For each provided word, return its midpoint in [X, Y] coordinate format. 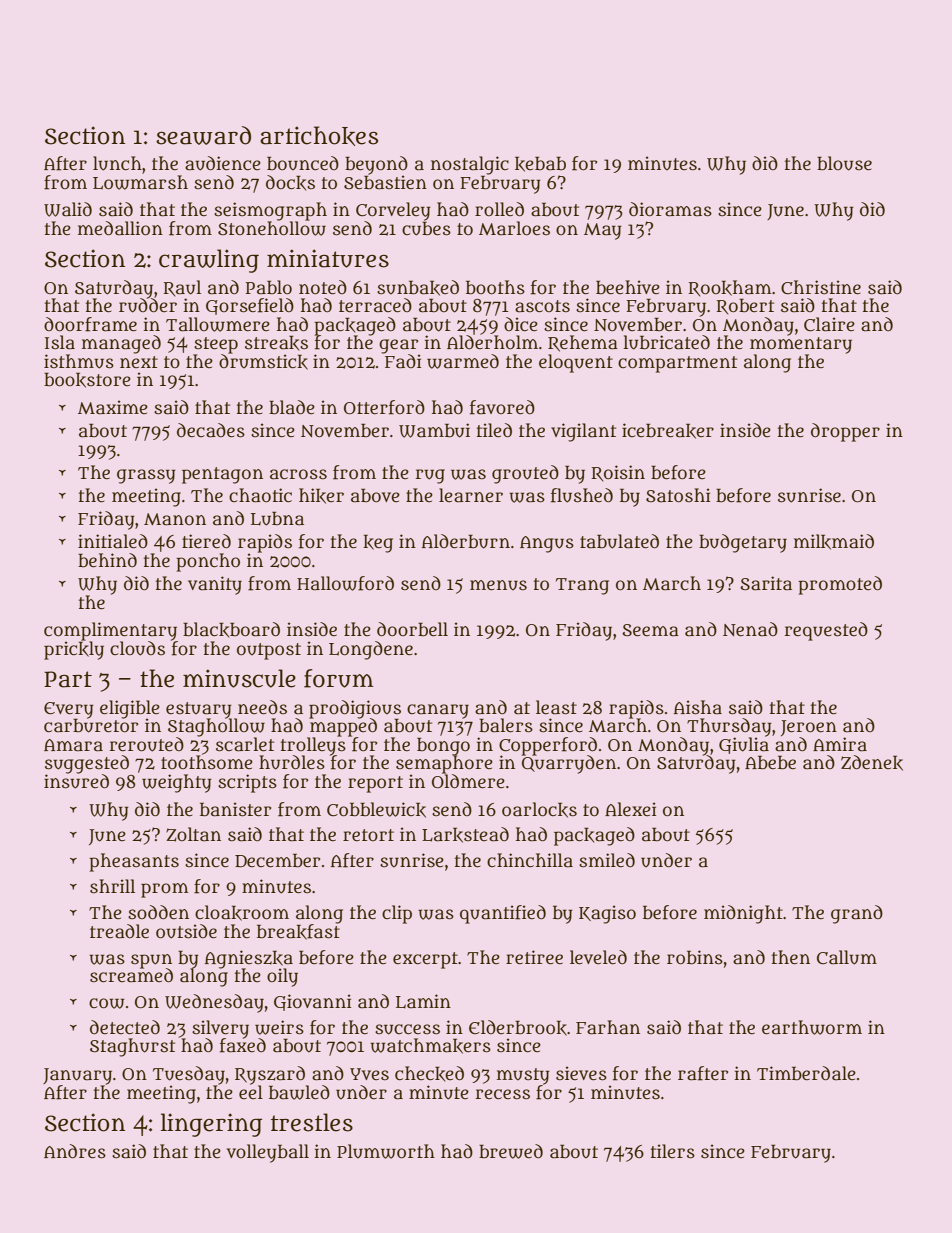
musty [523, 1076]
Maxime [113, 407]
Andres [75, 1151]
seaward [203, 135]
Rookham [730, 288]
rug [430, 476]
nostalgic [470, 165]
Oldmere [468, 781]
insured [76, 781]
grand [857, 914]
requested [826, 631]
